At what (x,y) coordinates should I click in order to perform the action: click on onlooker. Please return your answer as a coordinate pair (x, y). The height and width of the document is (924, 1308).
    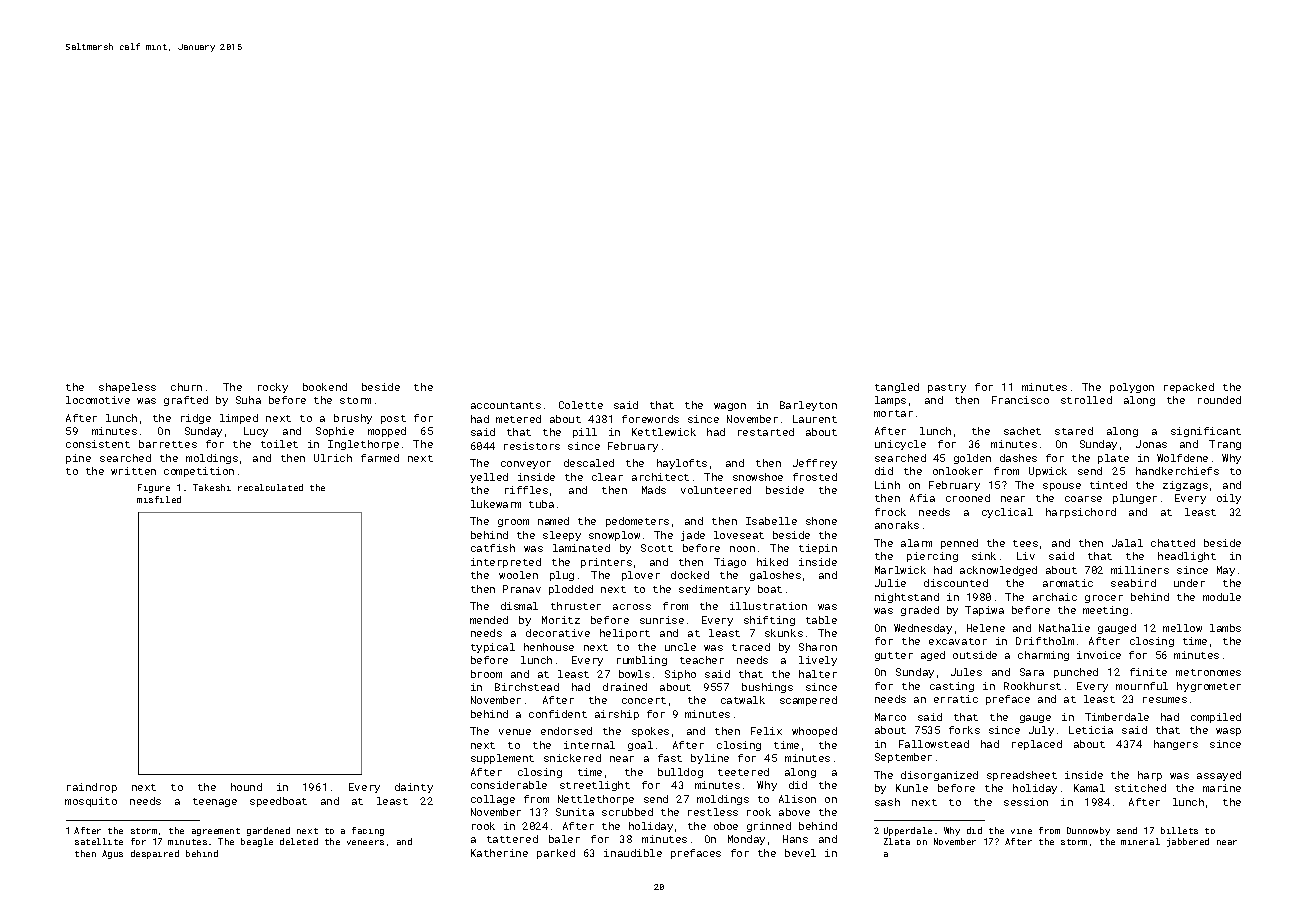
    Looking at the image, I should click on (958, 471).
